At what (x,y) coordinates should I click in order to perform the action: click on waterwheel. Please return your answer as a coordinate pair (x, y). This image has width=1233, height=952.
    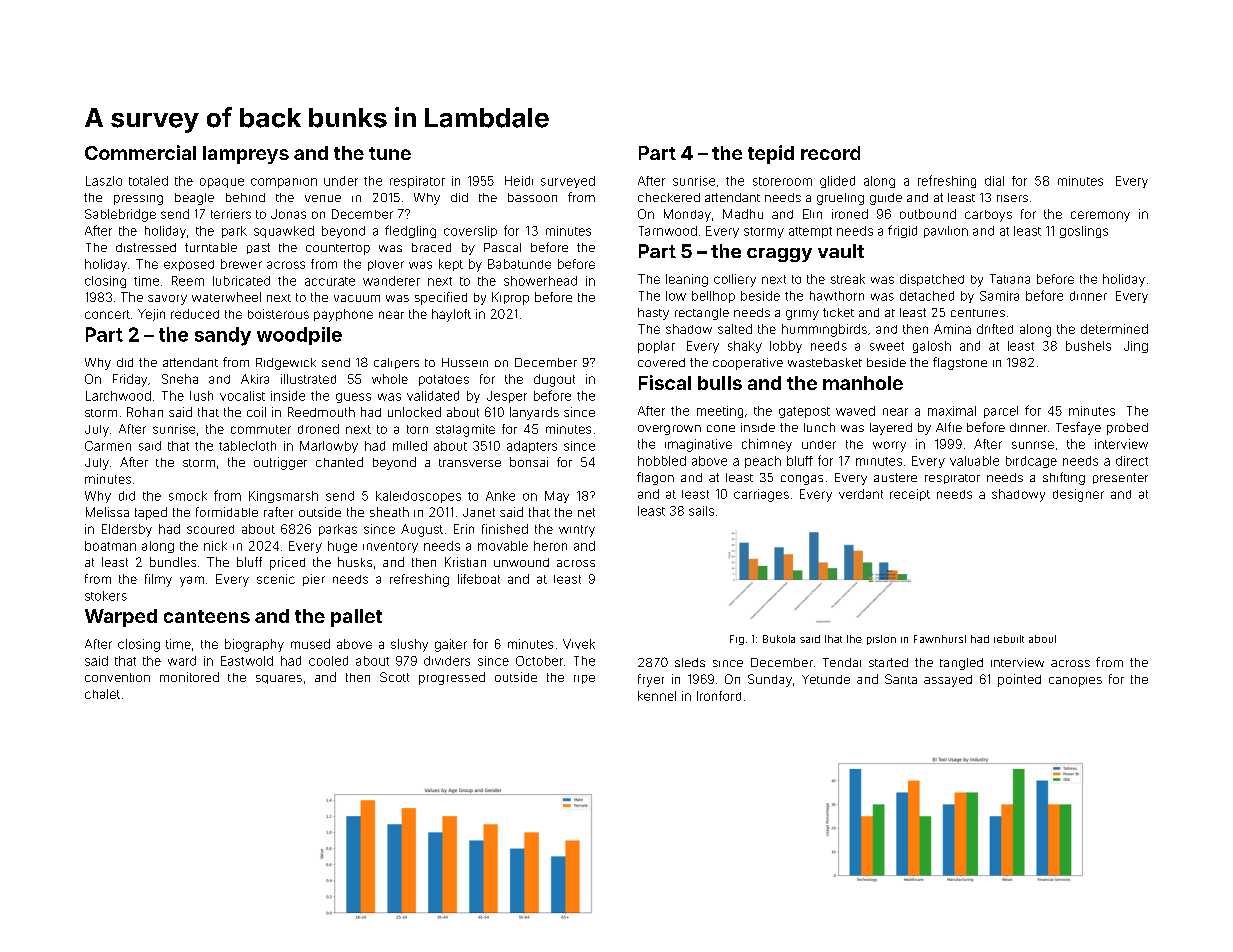
    Looking at the image, I should click on (226, 297).
